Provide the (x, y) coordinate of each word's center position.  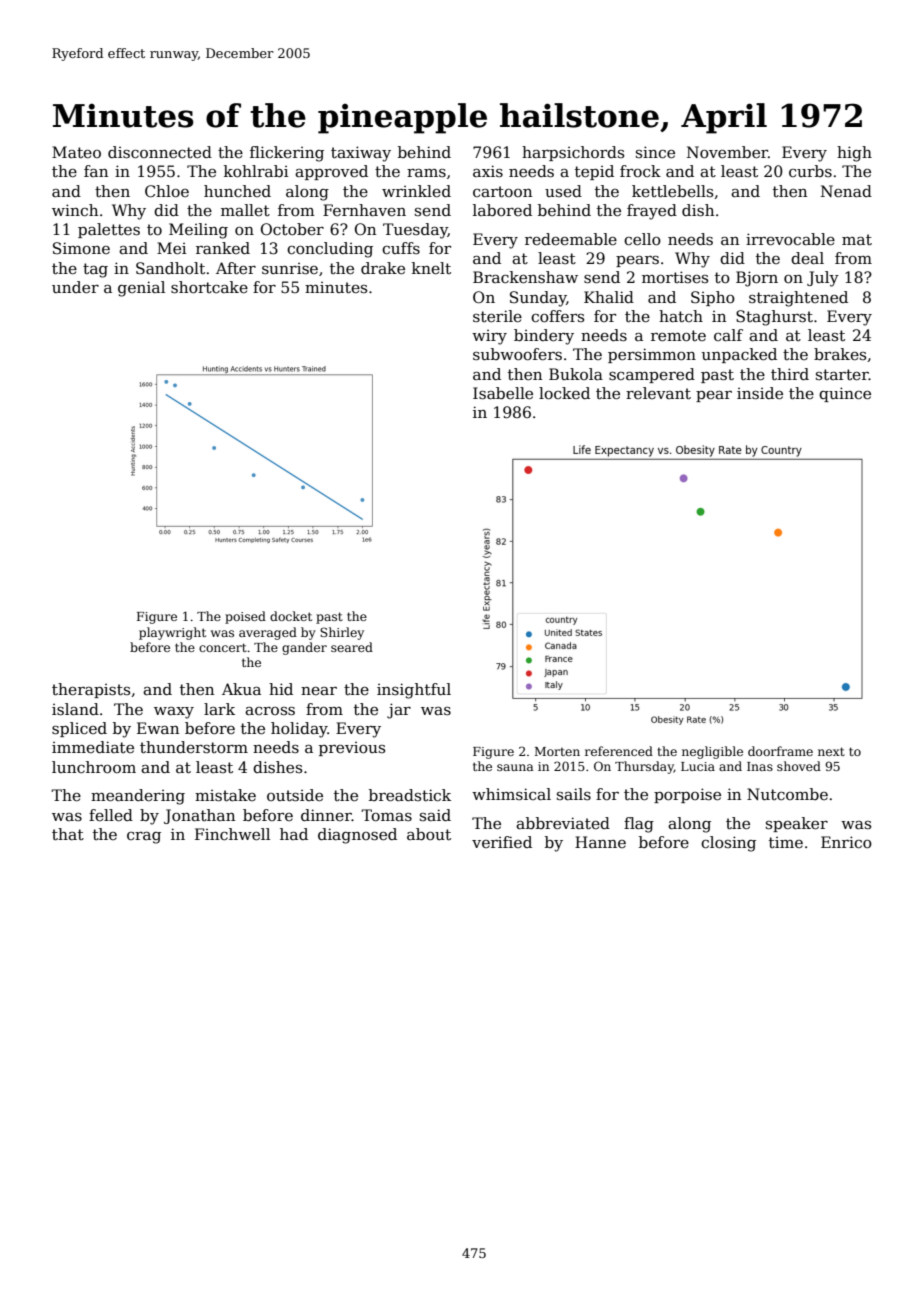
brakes (840, 354)
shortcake (209, 287)
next (831, 751)
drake (383, 268)
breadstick (410, 795)
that (68, 834)
